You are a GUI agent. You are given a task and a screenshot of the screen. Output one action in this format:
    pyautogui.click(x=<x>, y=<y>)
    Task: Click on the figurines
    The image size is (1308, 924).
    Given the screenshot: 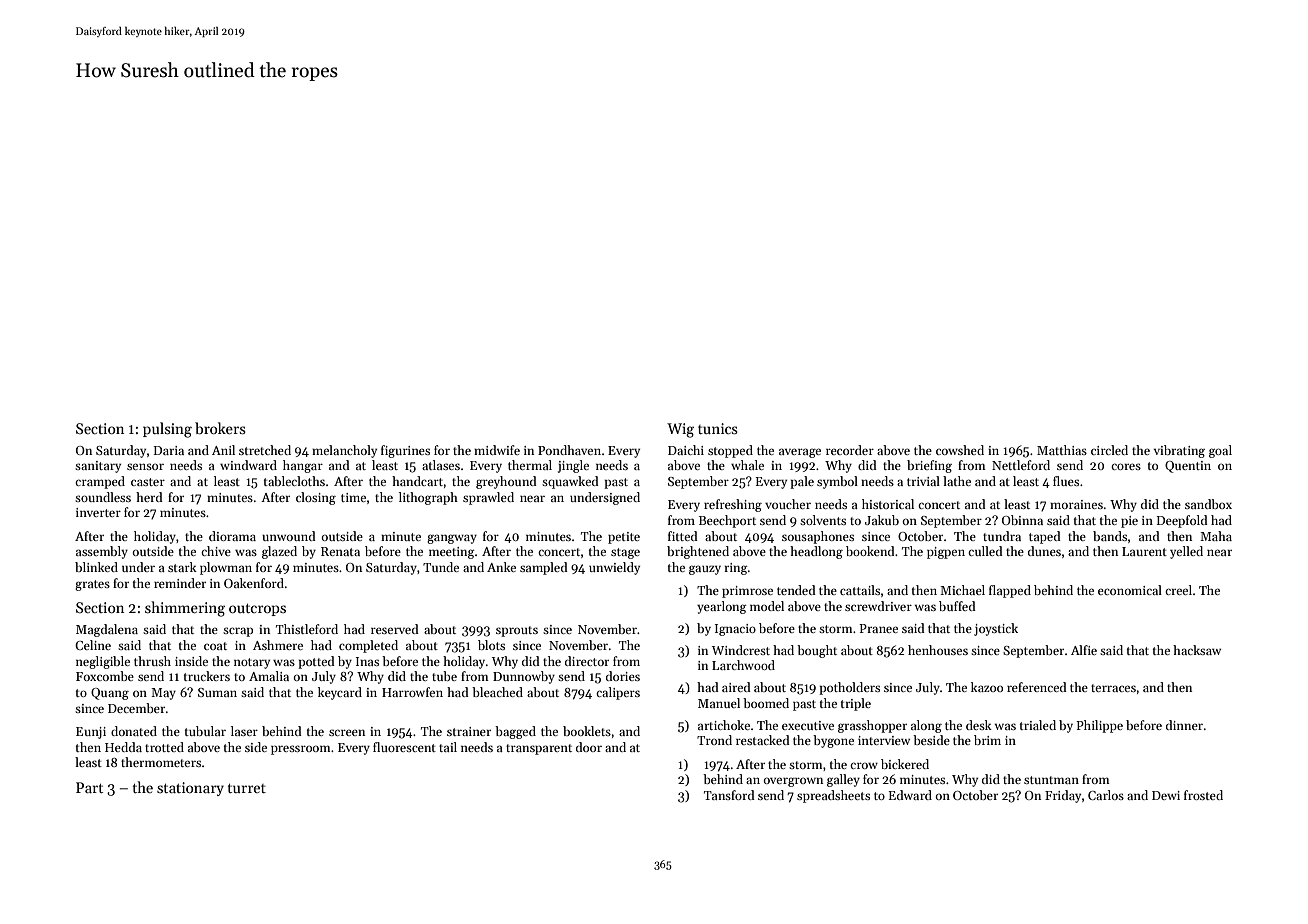 What is the action you would take?
    pyautogui.click(x=405, y=451)
